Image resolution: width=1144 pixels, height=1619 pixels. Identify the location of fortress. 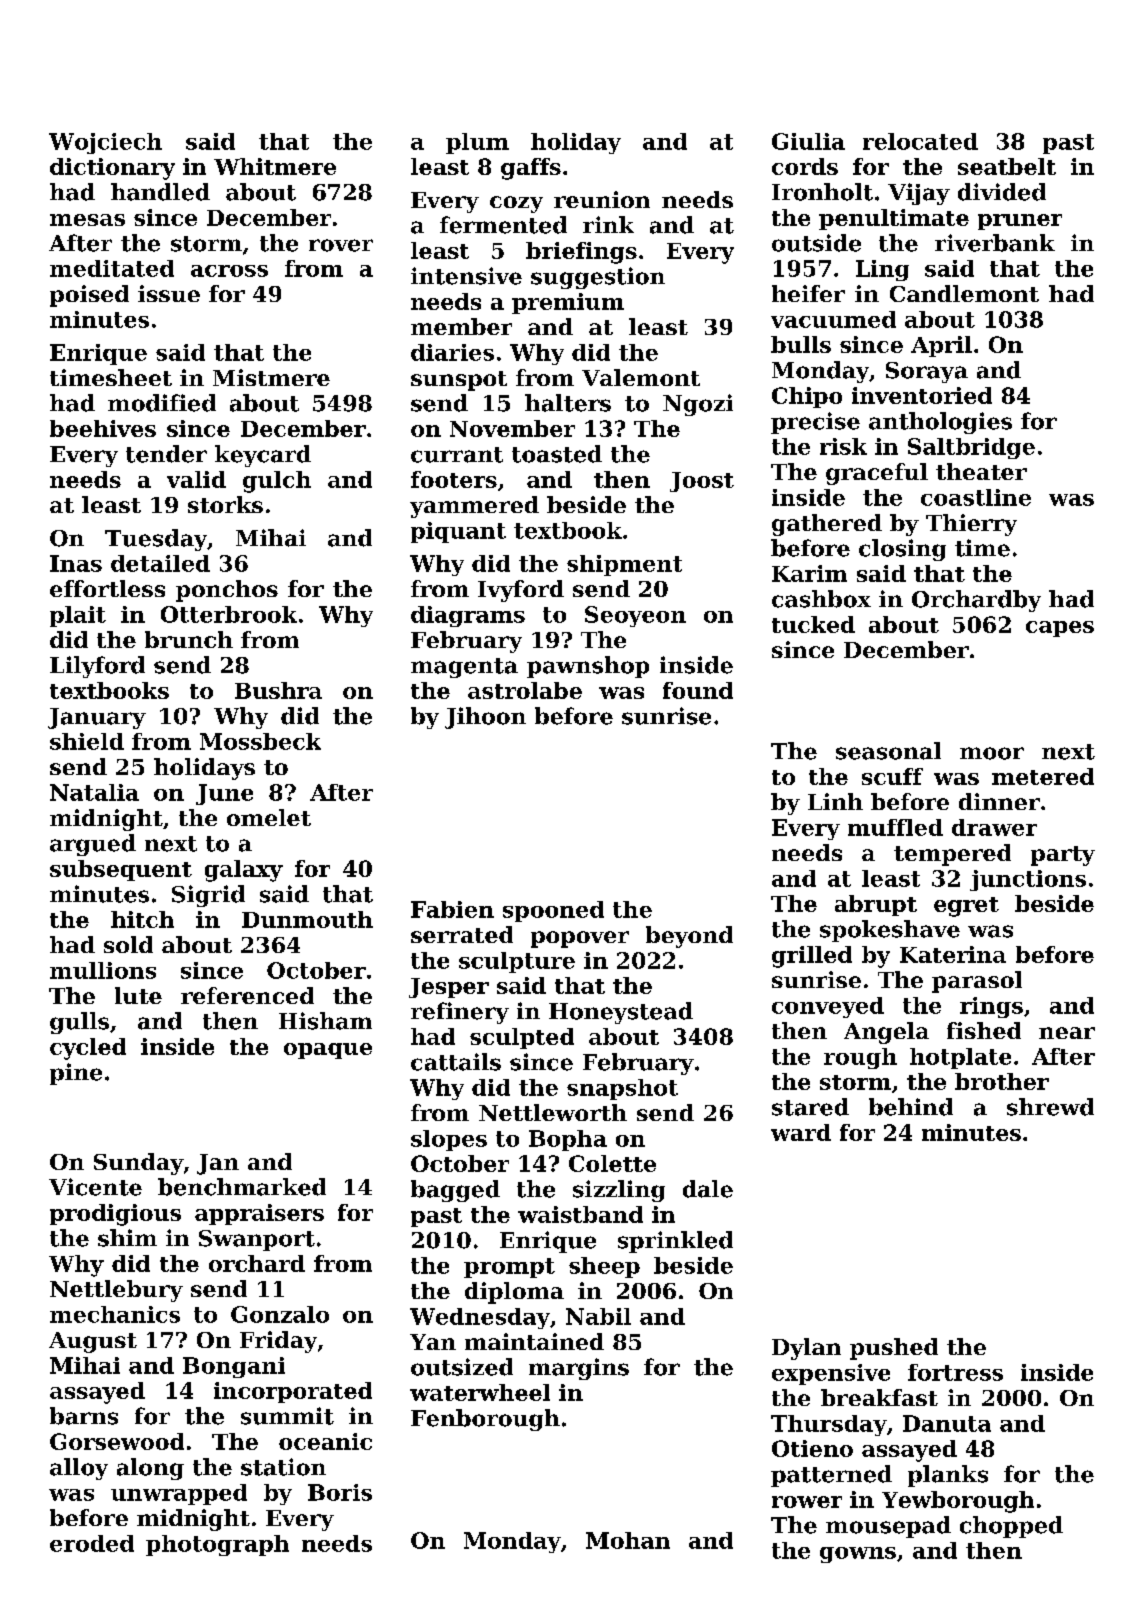
(955, 1372).
